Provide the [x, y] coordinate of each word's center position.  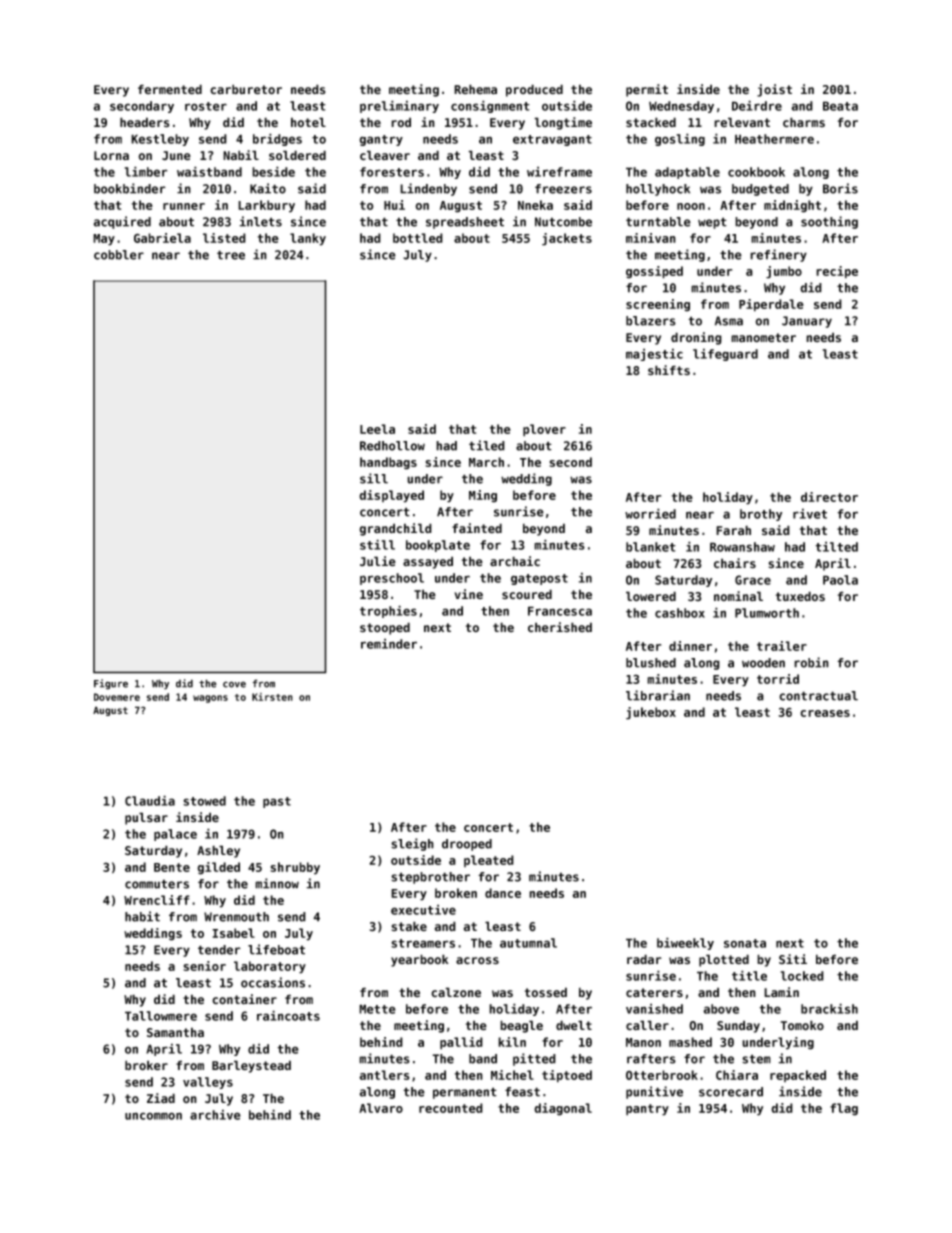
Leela [377, 429]
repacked [798, 1076]
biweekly [685, 943]
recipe [837, 272]
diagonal [563, 1109]
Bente [172, 867]
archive [215, 1114]
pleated [489, 861]
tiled [487, 445]
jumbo [784, 272]
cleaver [385, 155]
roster [206, 106]
